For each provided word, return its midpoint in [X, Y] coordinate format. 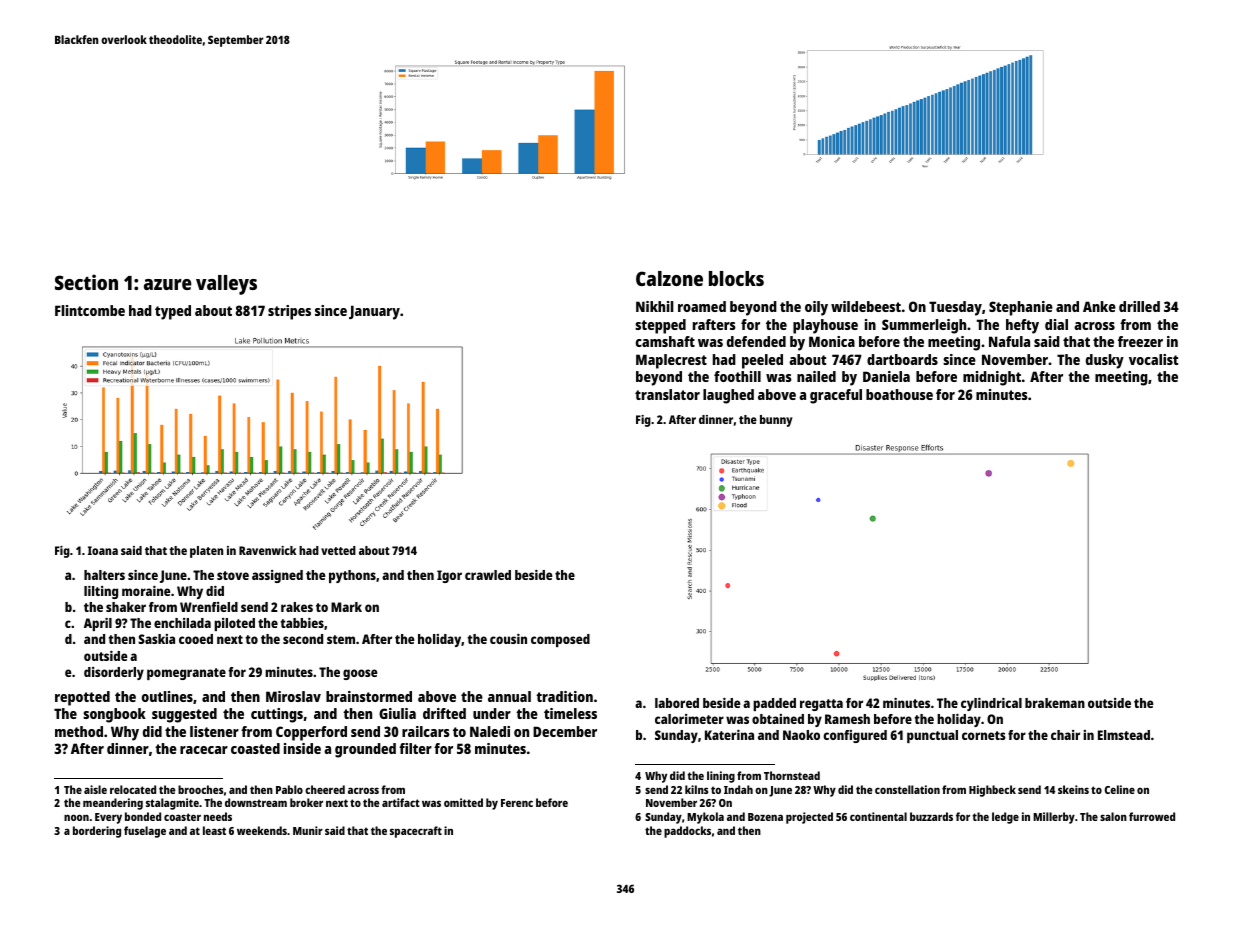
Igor [449, 576]
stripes [289, 312]
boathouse [899, 394]
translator [667, 394]
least [214, 830]
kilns [696, 789]
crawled [488, 575]
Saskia [156, 639]
